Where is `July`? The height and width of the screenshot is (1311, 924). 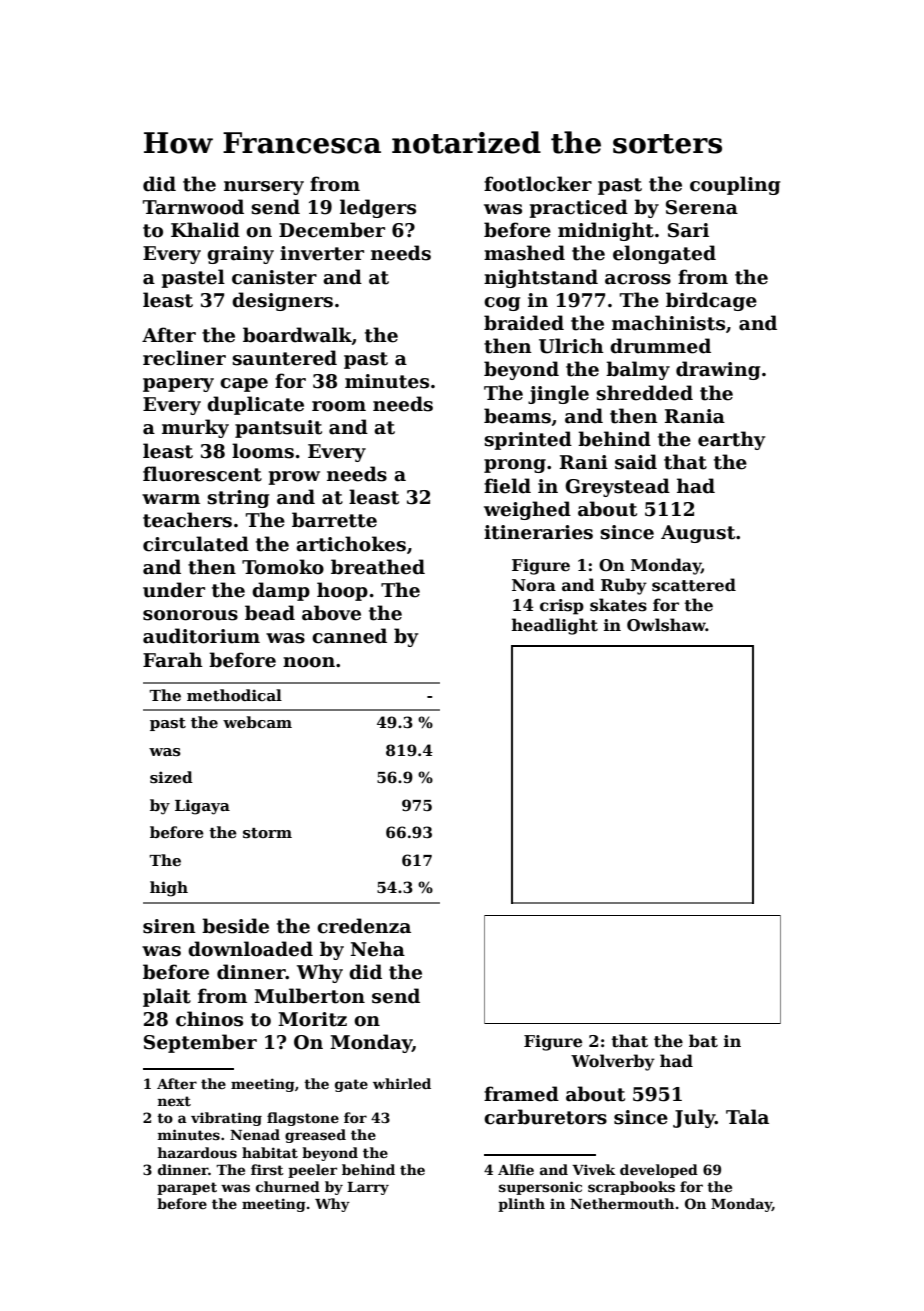
July is located at coordinates (694, 1118).
